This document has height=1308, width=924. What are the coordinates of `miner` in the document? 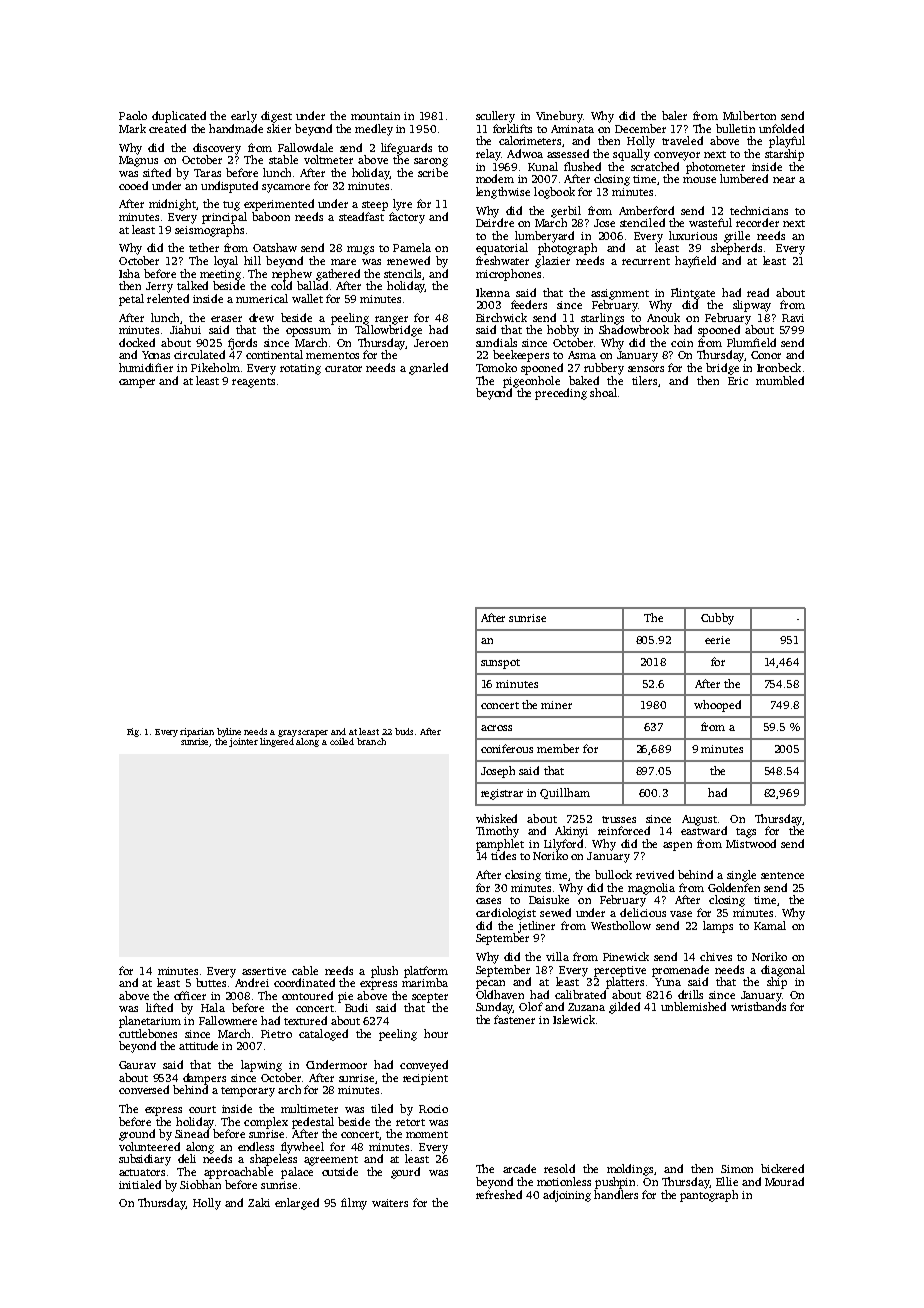 It's located at (556, 705).
